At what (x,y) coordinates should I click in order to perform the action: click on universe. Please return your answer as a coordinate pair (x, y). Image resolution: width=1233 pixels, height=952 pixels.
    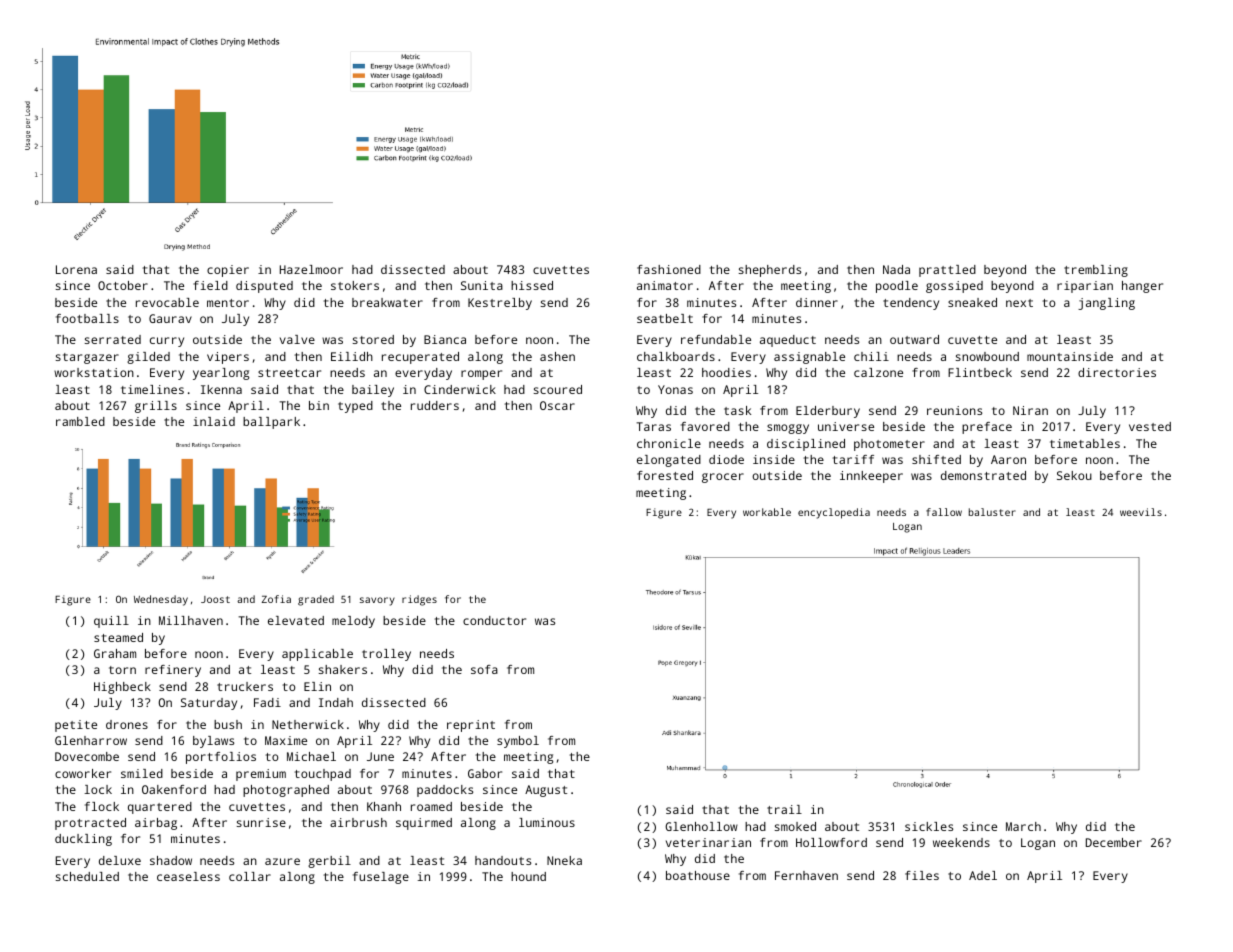
    Looking at the image, I should click on (846, 426).
